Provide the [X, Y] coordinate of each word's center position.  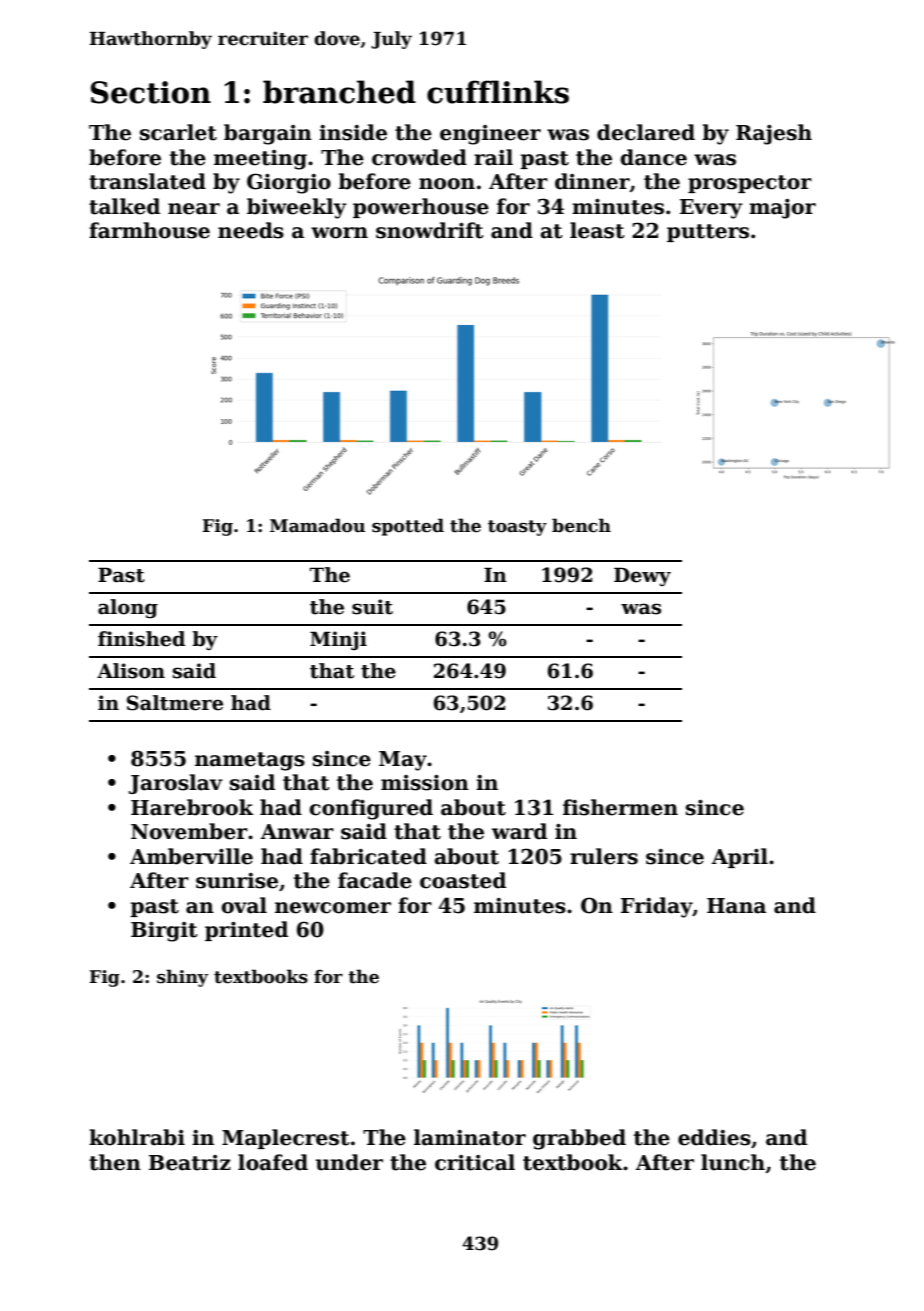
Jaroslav [175, 784]
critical [475, 1162]
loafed [273, 1162]
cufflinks [498, 92]
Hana [736, 906]
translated [147, 181]
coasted [463, 880]
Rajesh [774, 134]
